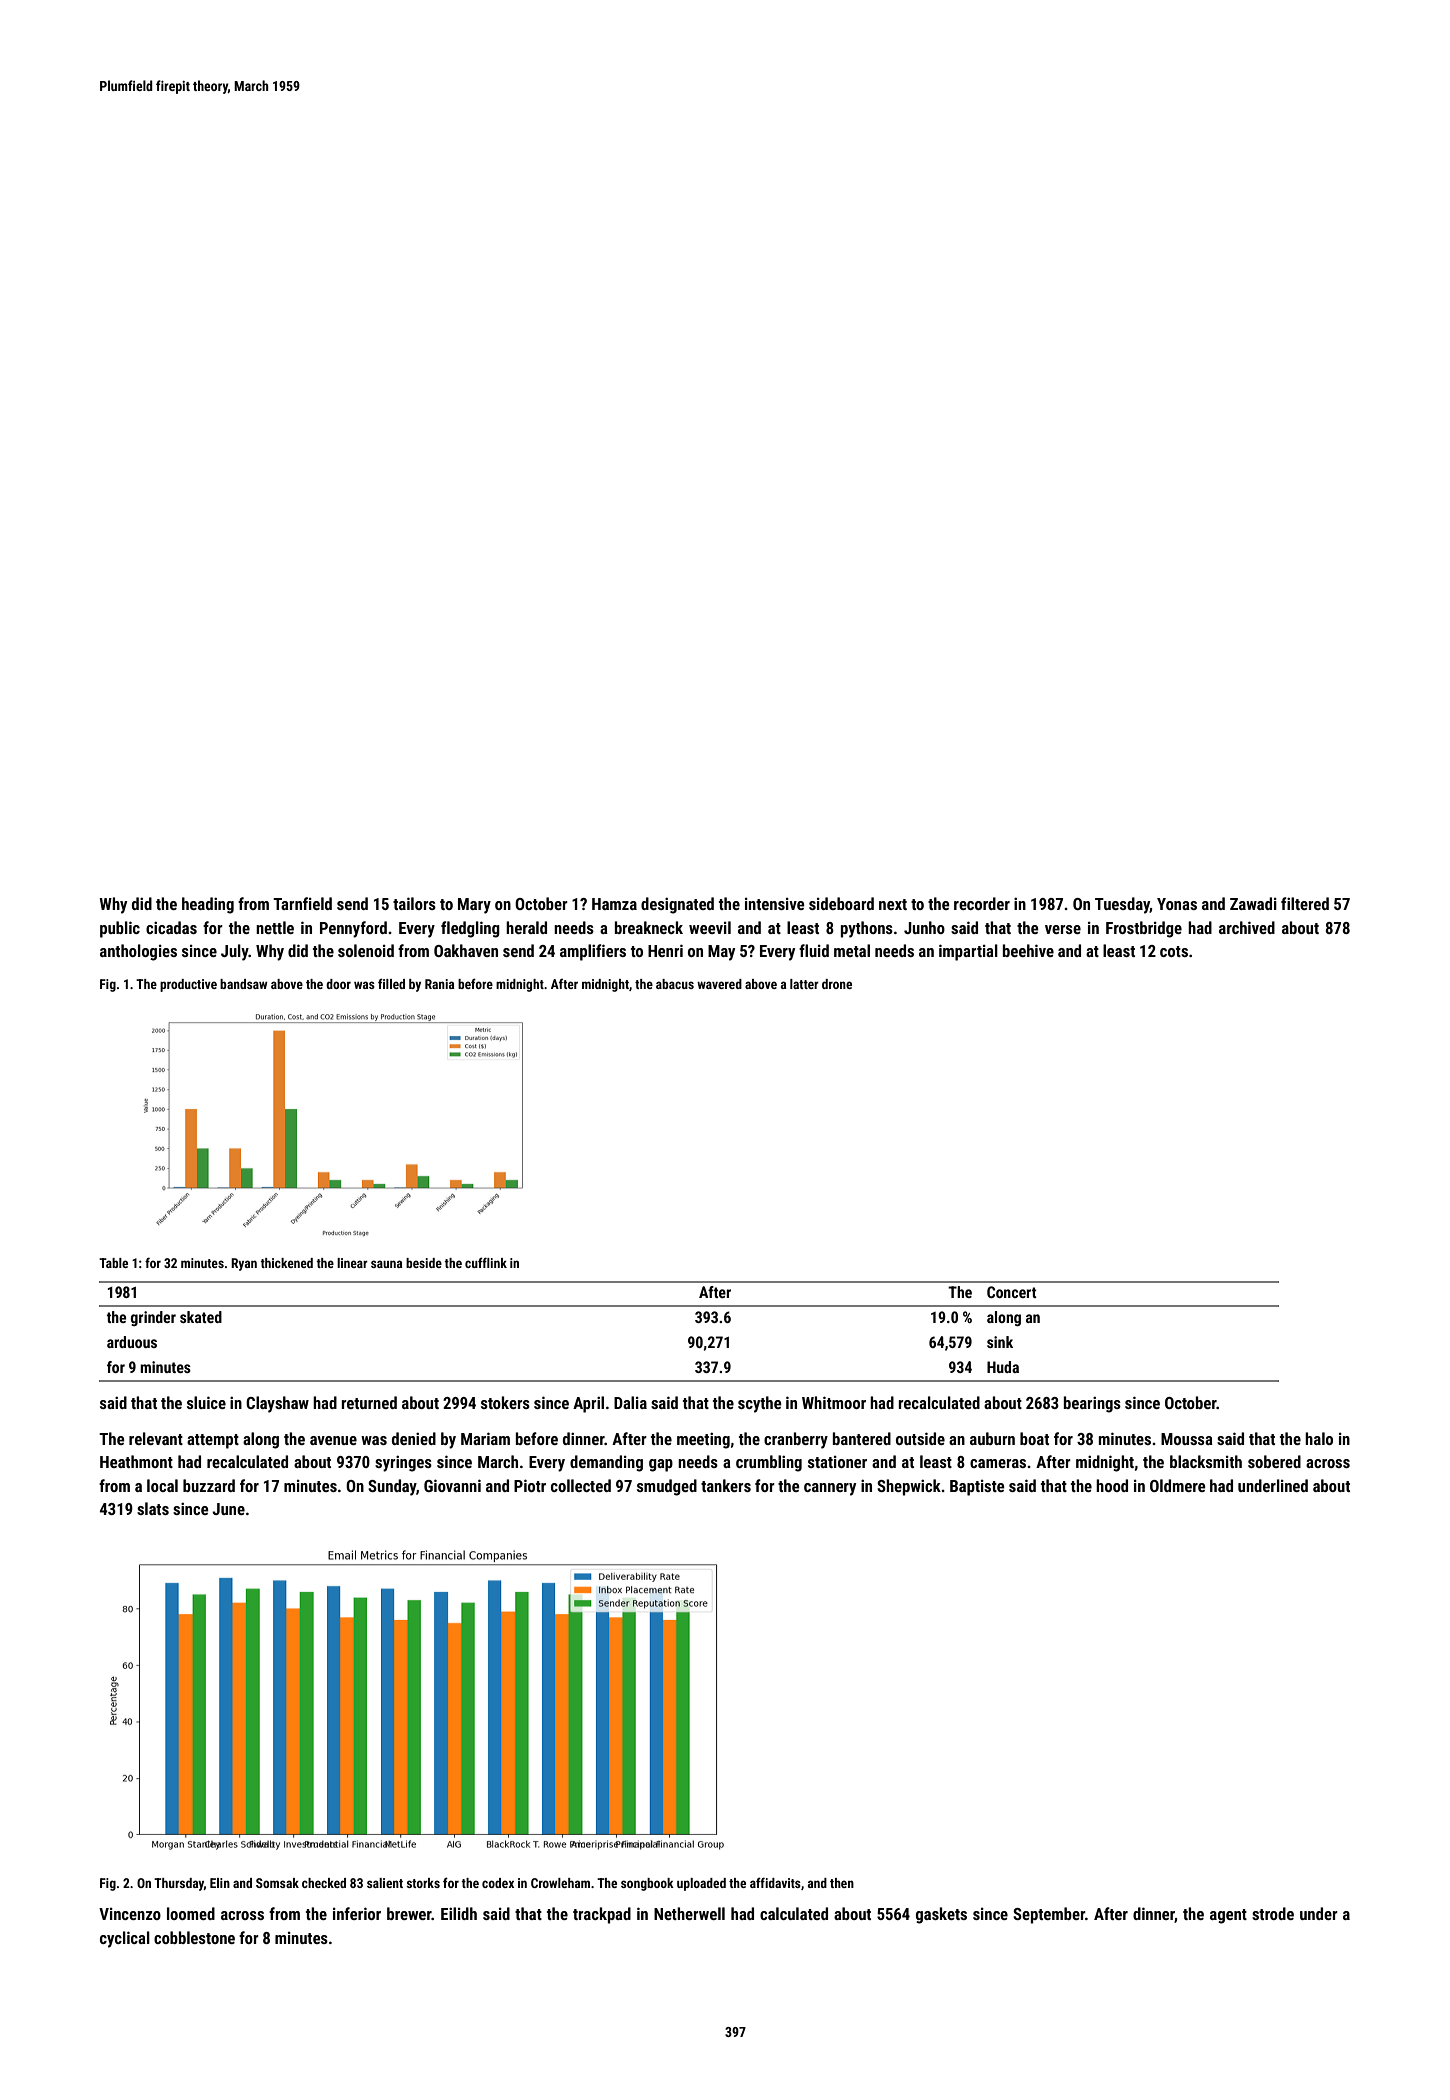  I want to click on inferior, so click(357, 1913).
